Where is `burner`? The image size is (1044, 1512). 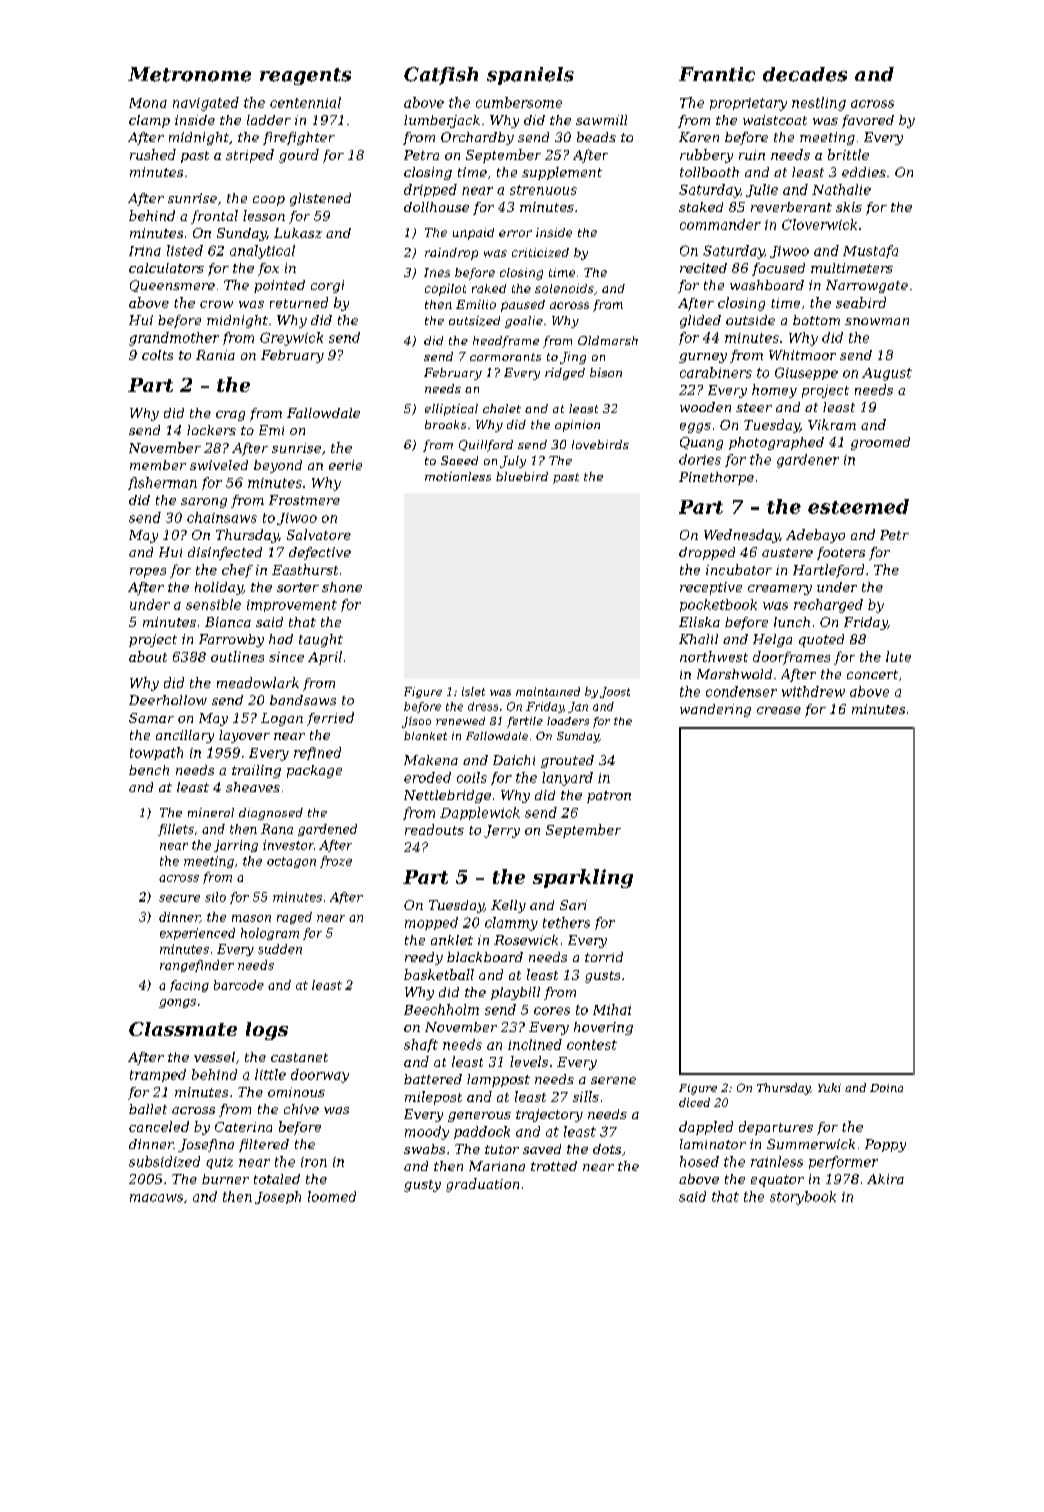 burner is located at coordinates (225, 1179).
